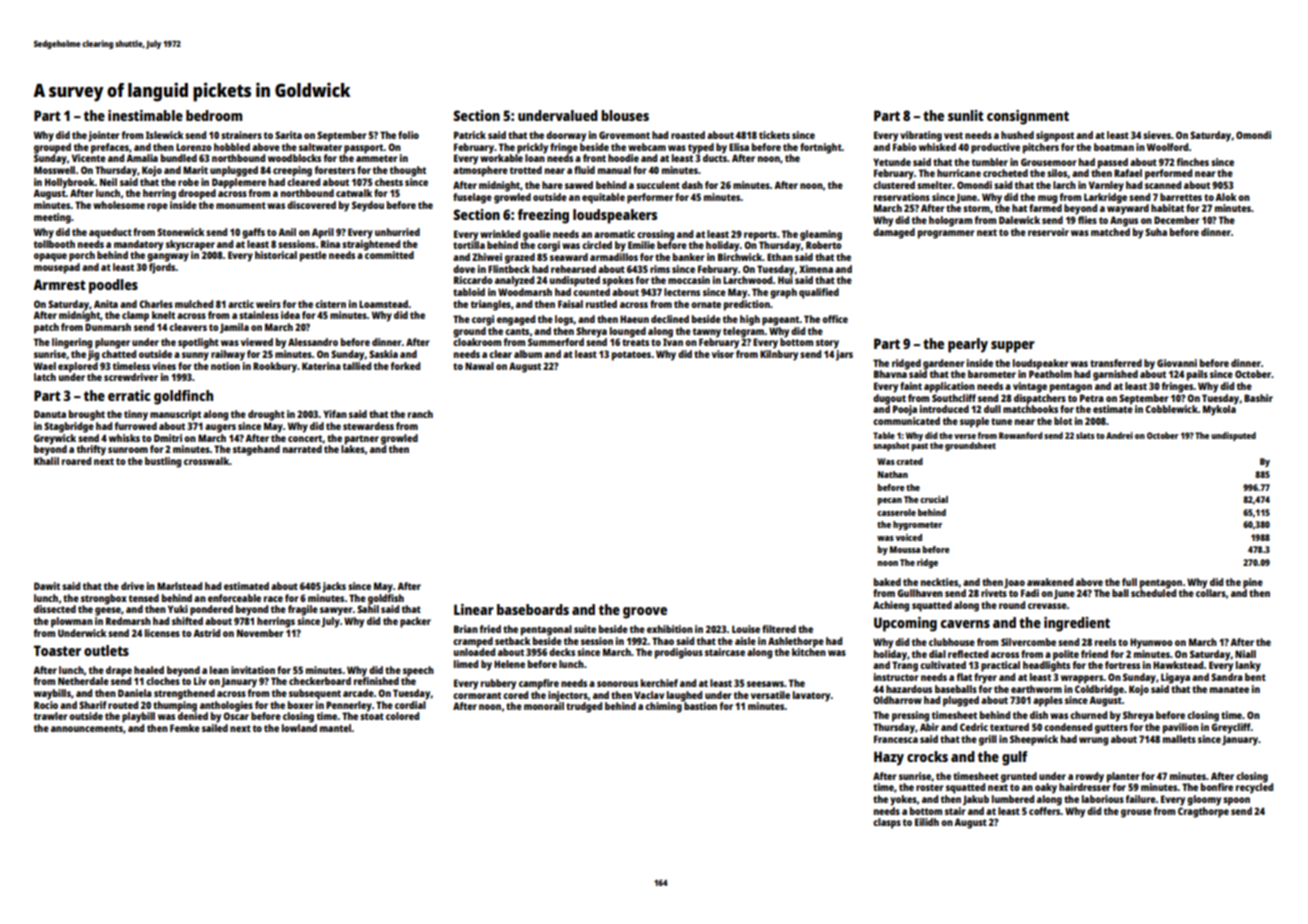  What do you see at coordinates (625, 115) in the screenshot?
I see `blouses` at bounding box center [625, 115].
